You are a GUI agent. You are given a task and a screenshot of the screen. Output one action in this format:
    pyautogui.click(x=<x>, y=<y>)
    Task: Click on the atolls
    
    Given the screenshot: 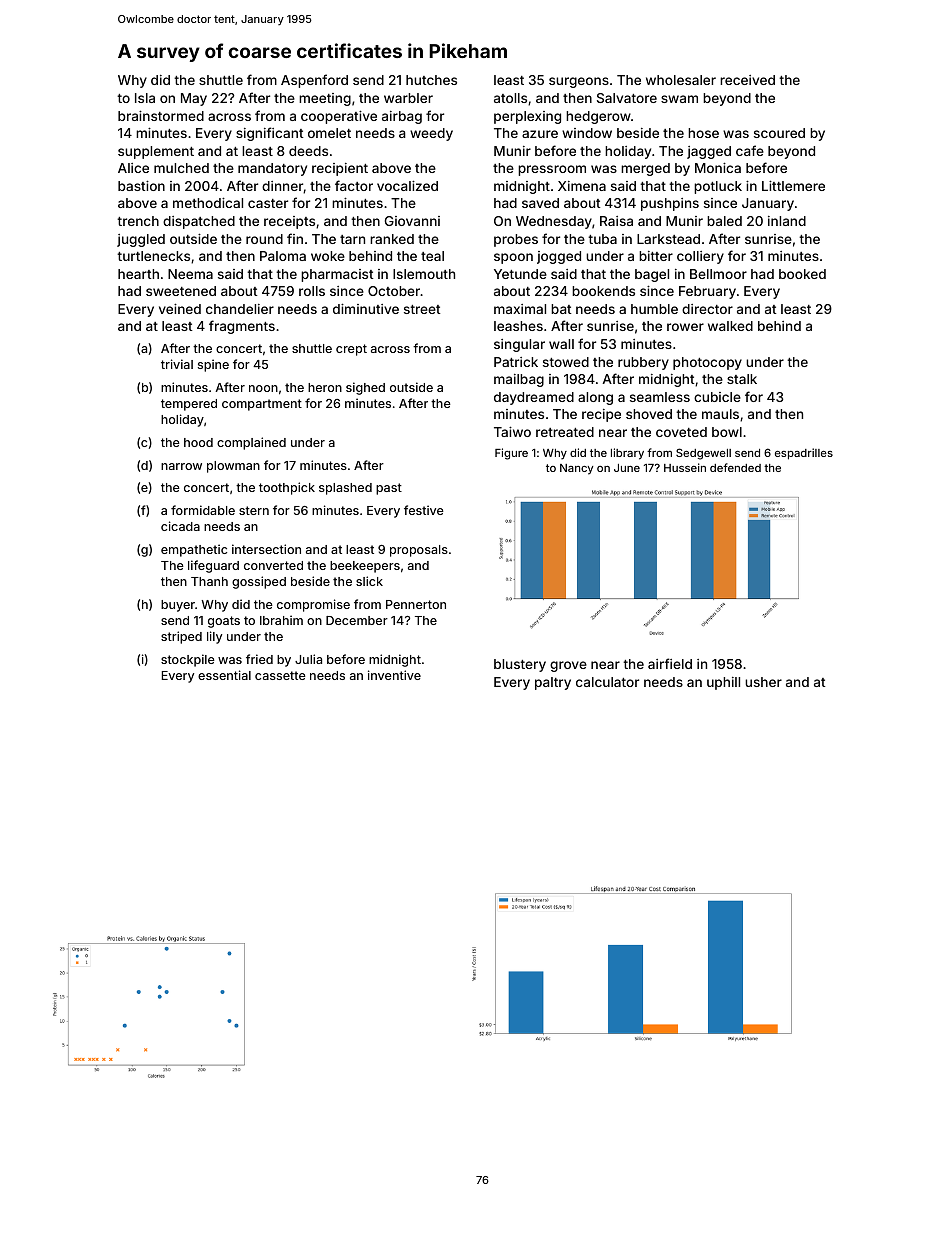 What is the action you would take?
    pyautogui.click(x=510, y=98)
